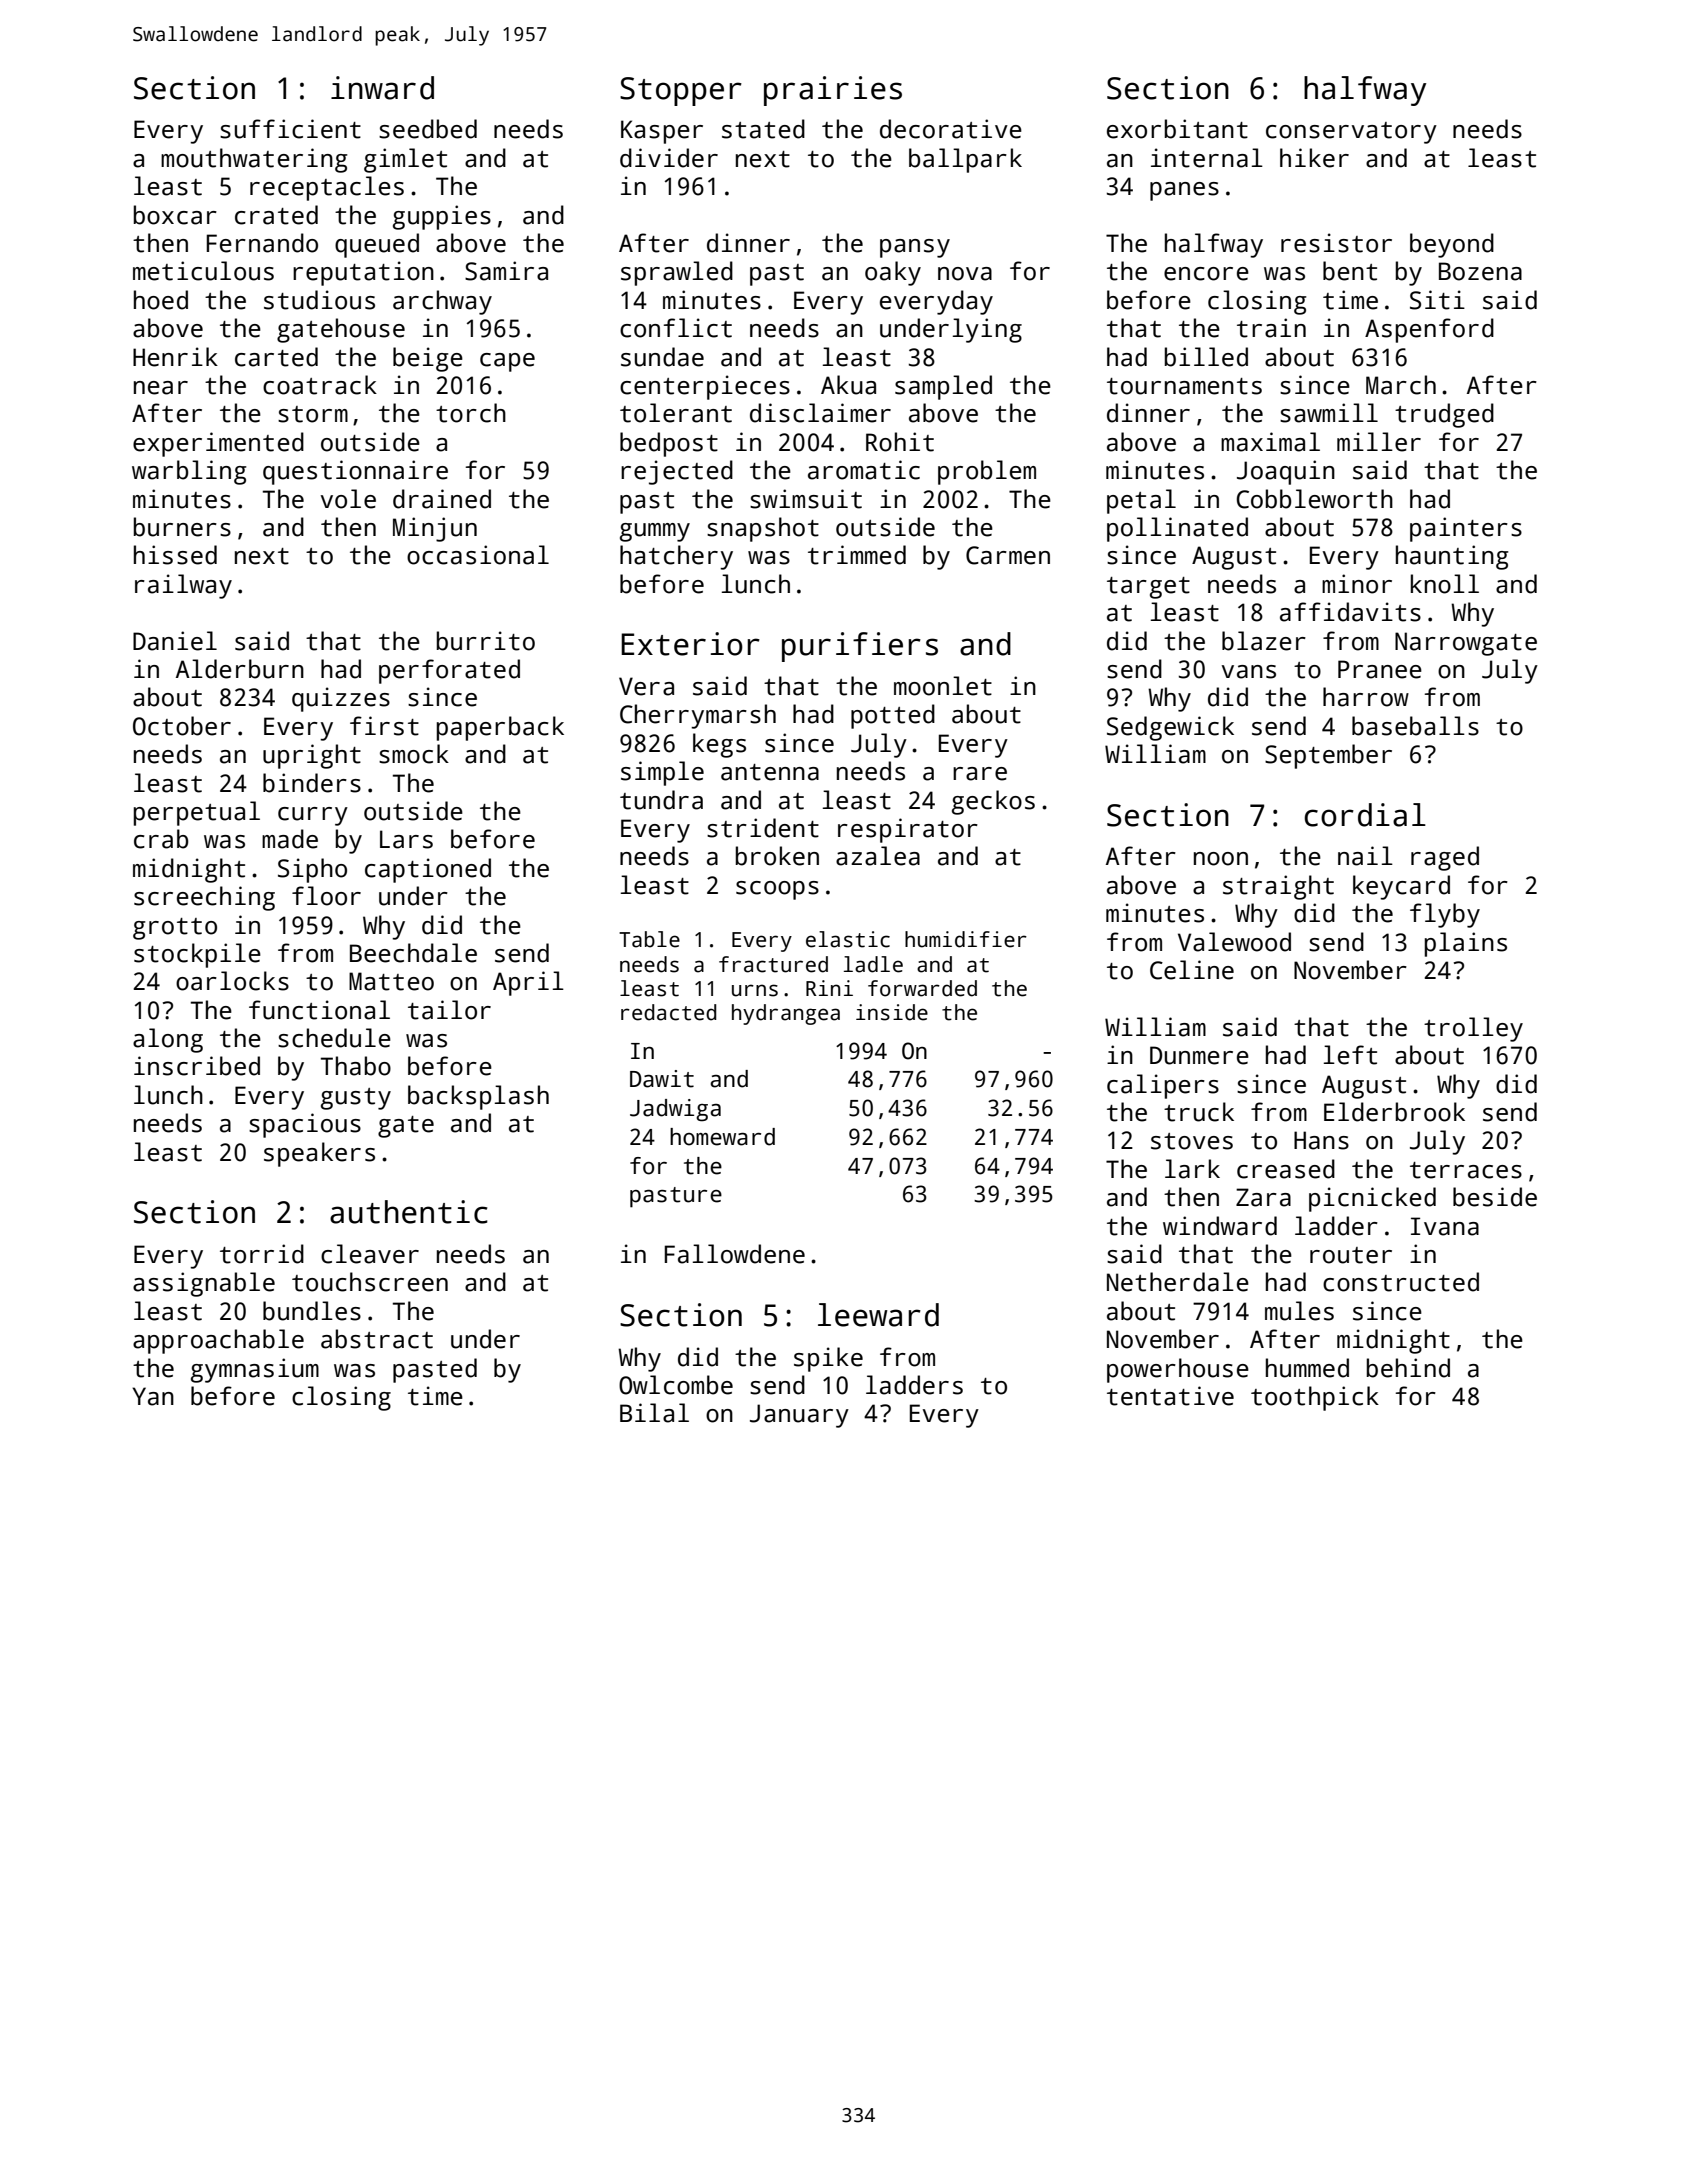 This screenshot has height=2178, width=1683. I want to click on Stopper, so click(681, 91).
